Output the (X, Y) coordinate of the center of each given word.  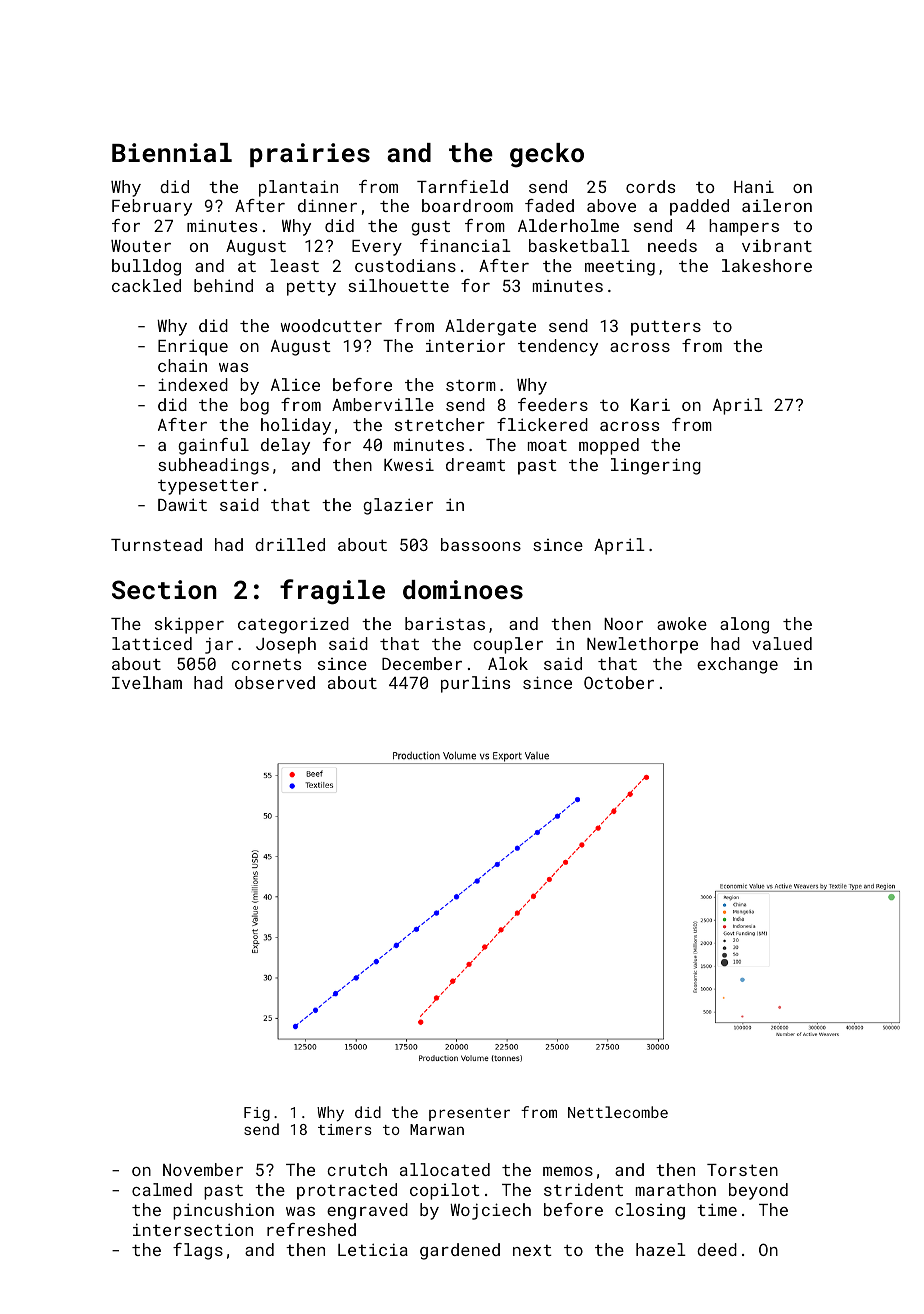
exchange (737, 665)
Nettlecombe (618, 1112)
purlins (475, 684)
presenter (469, 1114)
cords (650, 186)
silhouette (398, 285)
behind (223, 285)
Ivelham (147, 682)
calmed (162, 1189)
